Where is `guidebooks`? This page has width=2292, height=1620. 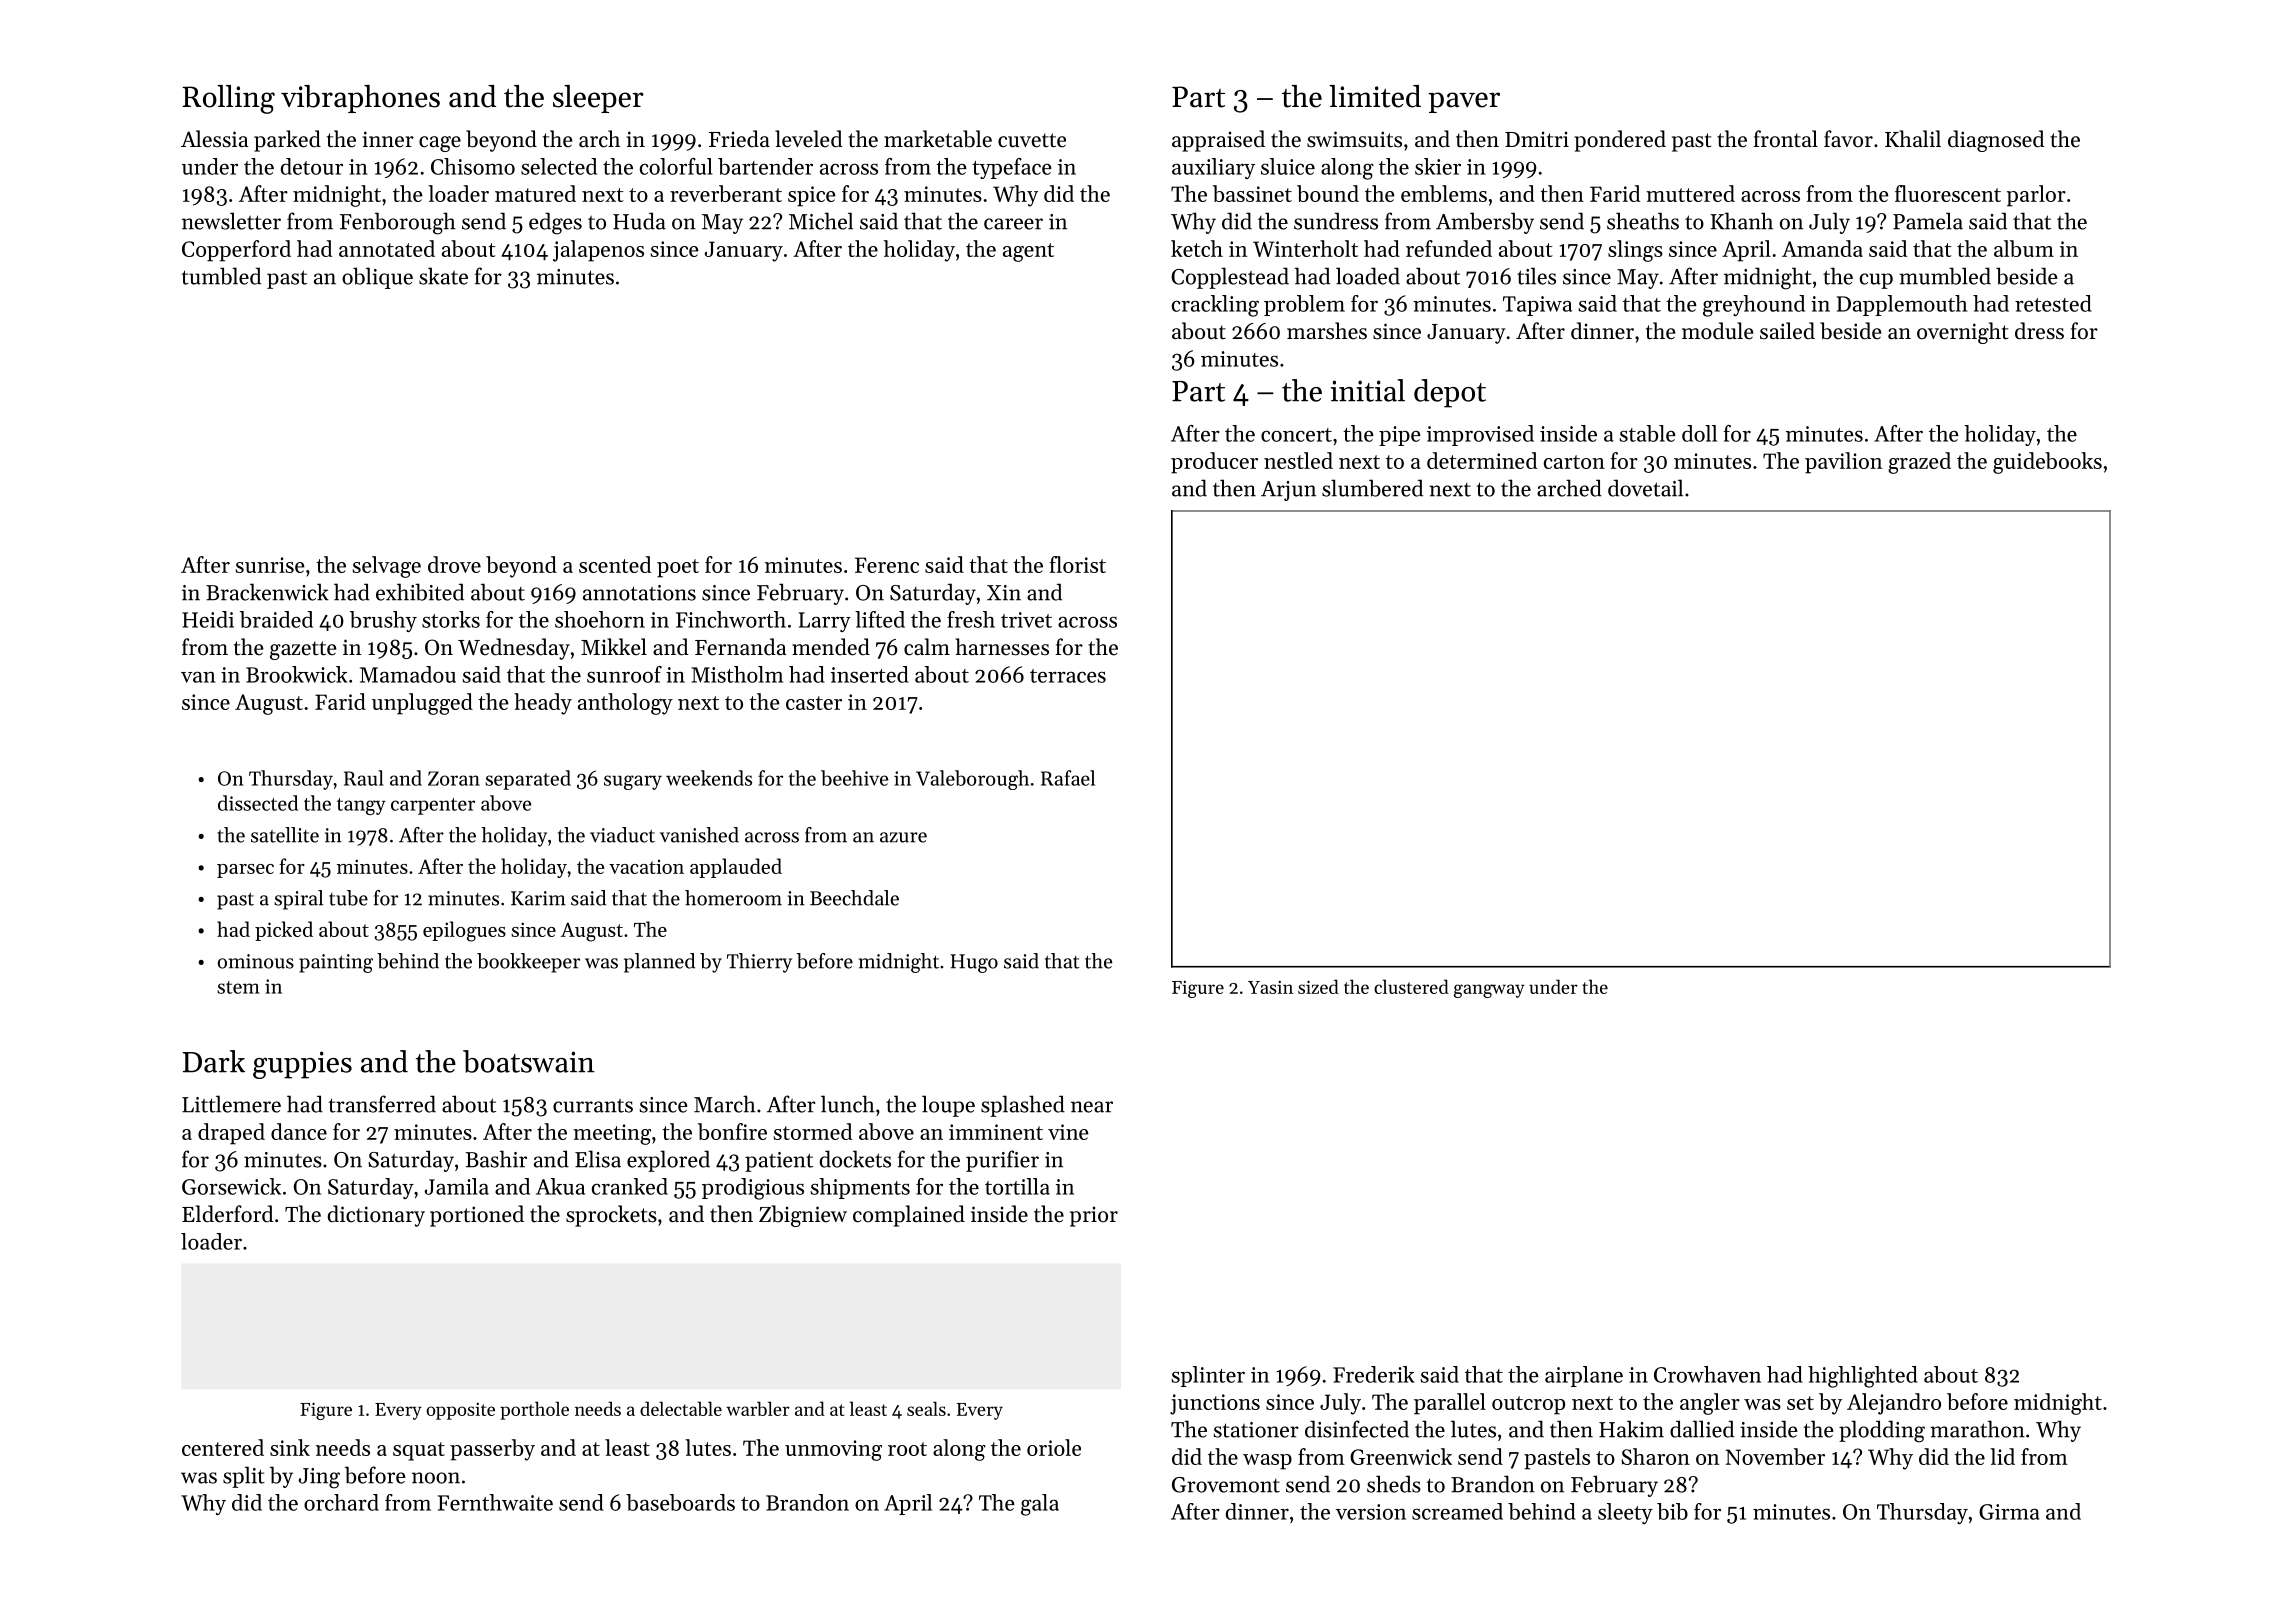 guidebooks is located at coordinates (2047, 463).
